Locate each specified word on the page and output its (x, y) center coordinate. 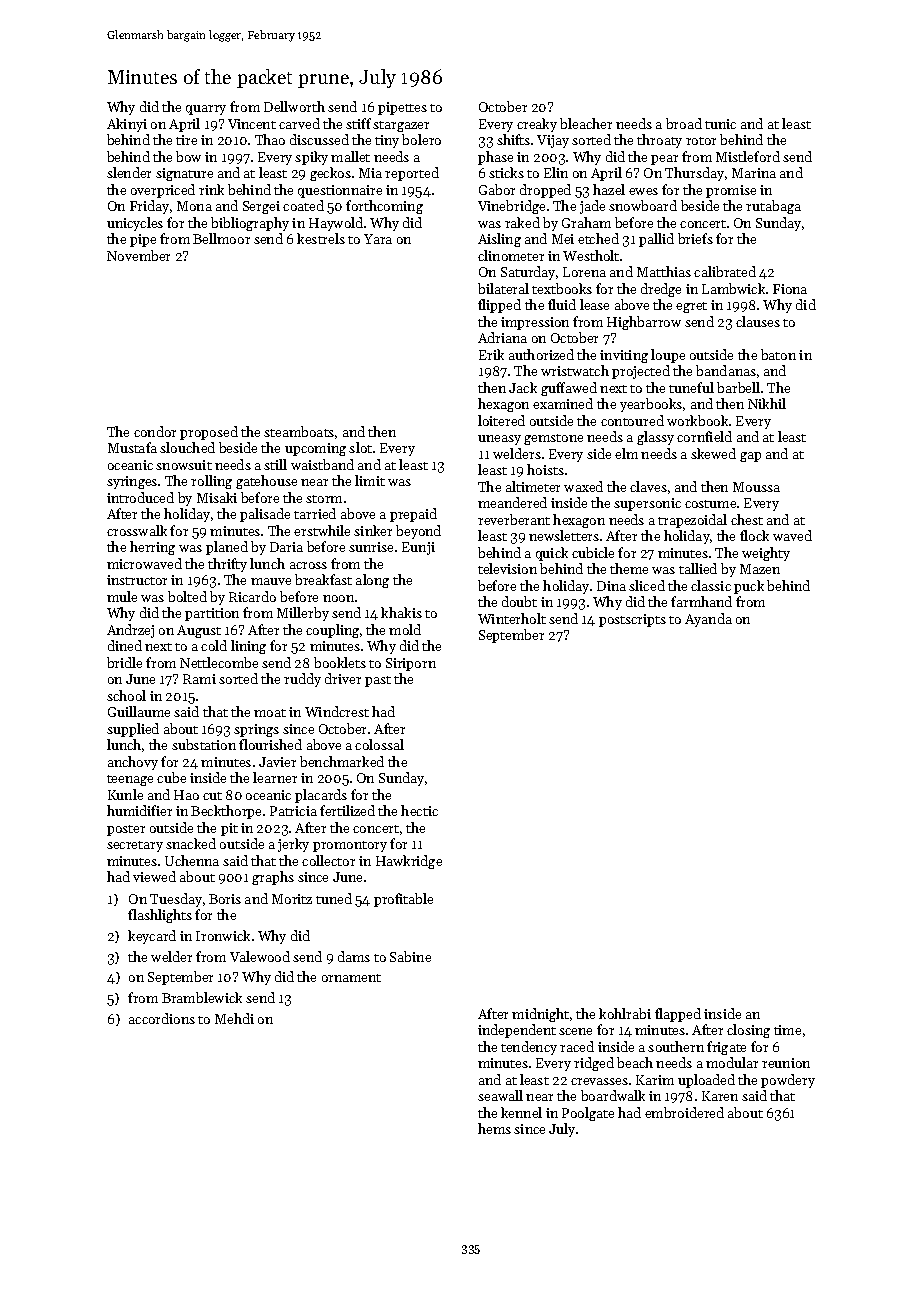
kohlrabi (625, 1013)
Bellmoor (221, 238)
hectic (419, 810)
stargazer (401, 126)
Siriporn (411, 664)
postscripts (632, 620)
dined (125, 645)
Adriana (502, 337)
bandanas (726, 370)
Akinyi (127, 125)
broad (684, 123)
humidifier (139, 810)
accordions (162, 1018)
